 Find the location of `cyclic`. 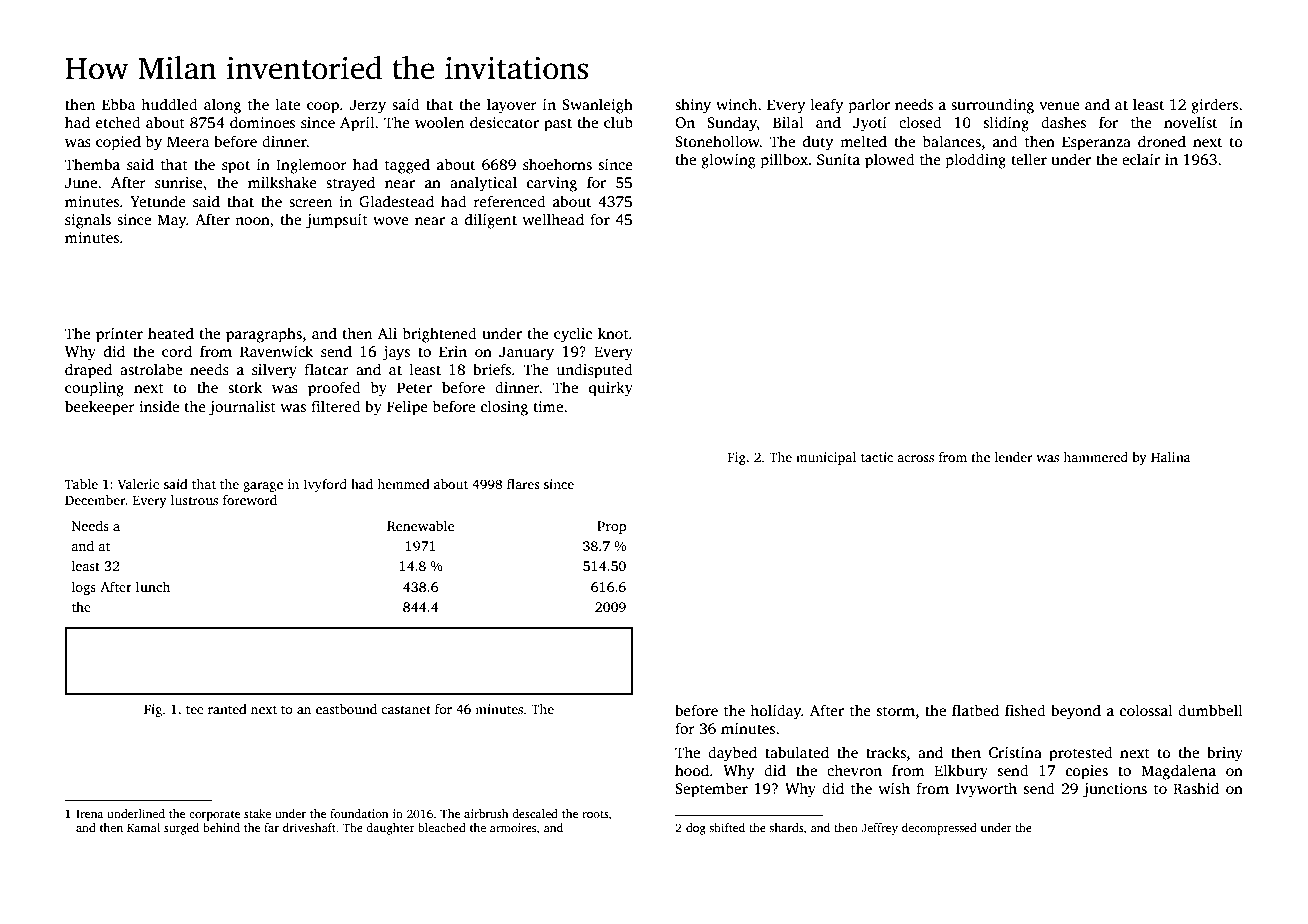

cyclic is located at coordinates (573, 335).
